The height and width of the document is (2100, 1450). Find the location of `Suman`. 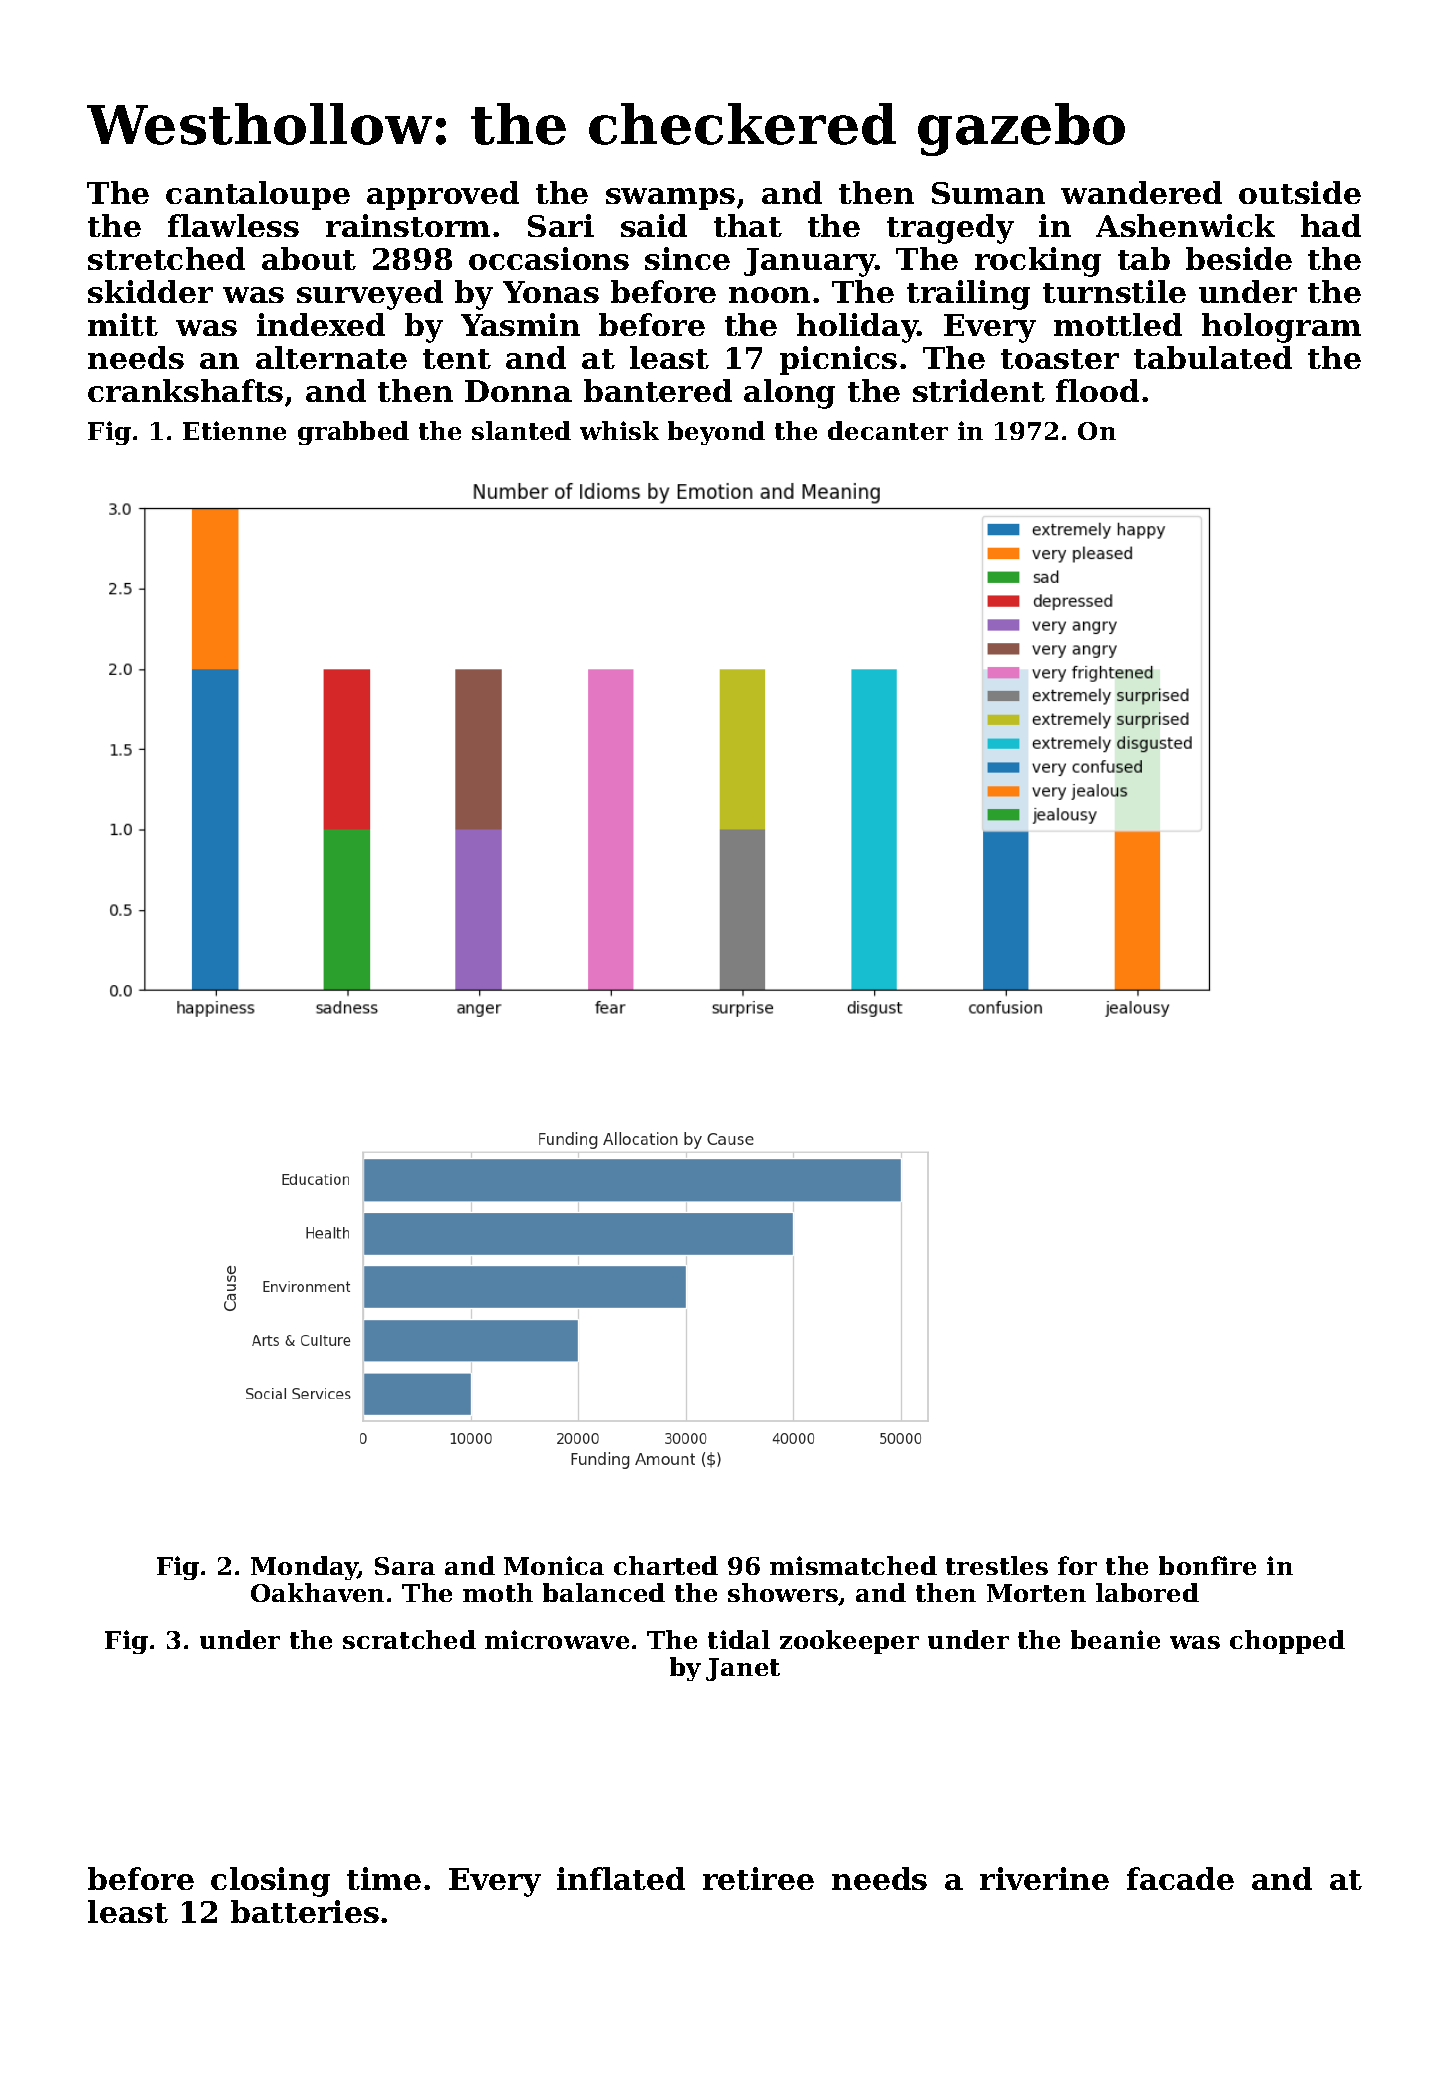

Suman is located at coordinates (988, 193).
